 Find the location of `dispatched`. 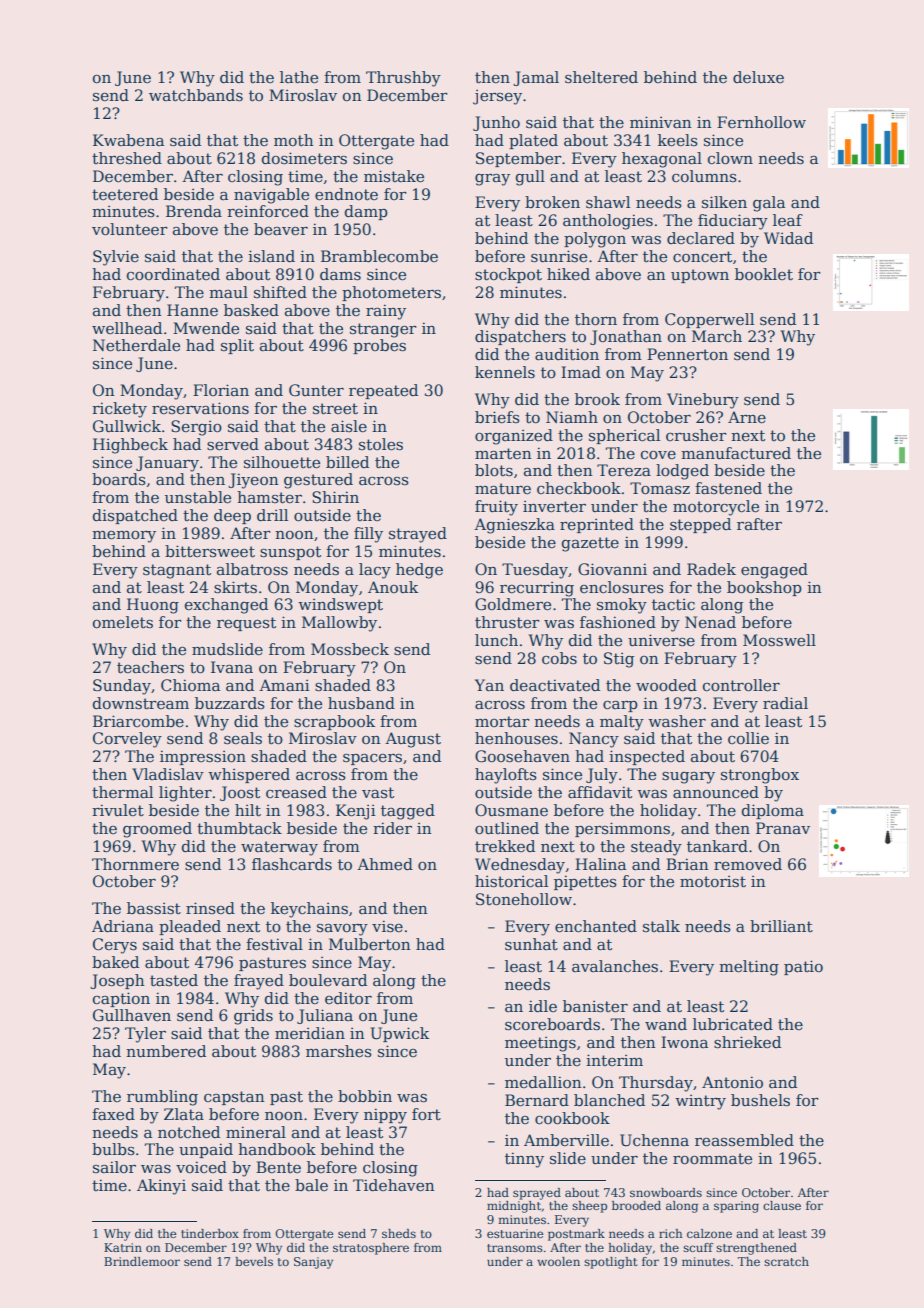

dispatched is located at coordinates (135, 516).
